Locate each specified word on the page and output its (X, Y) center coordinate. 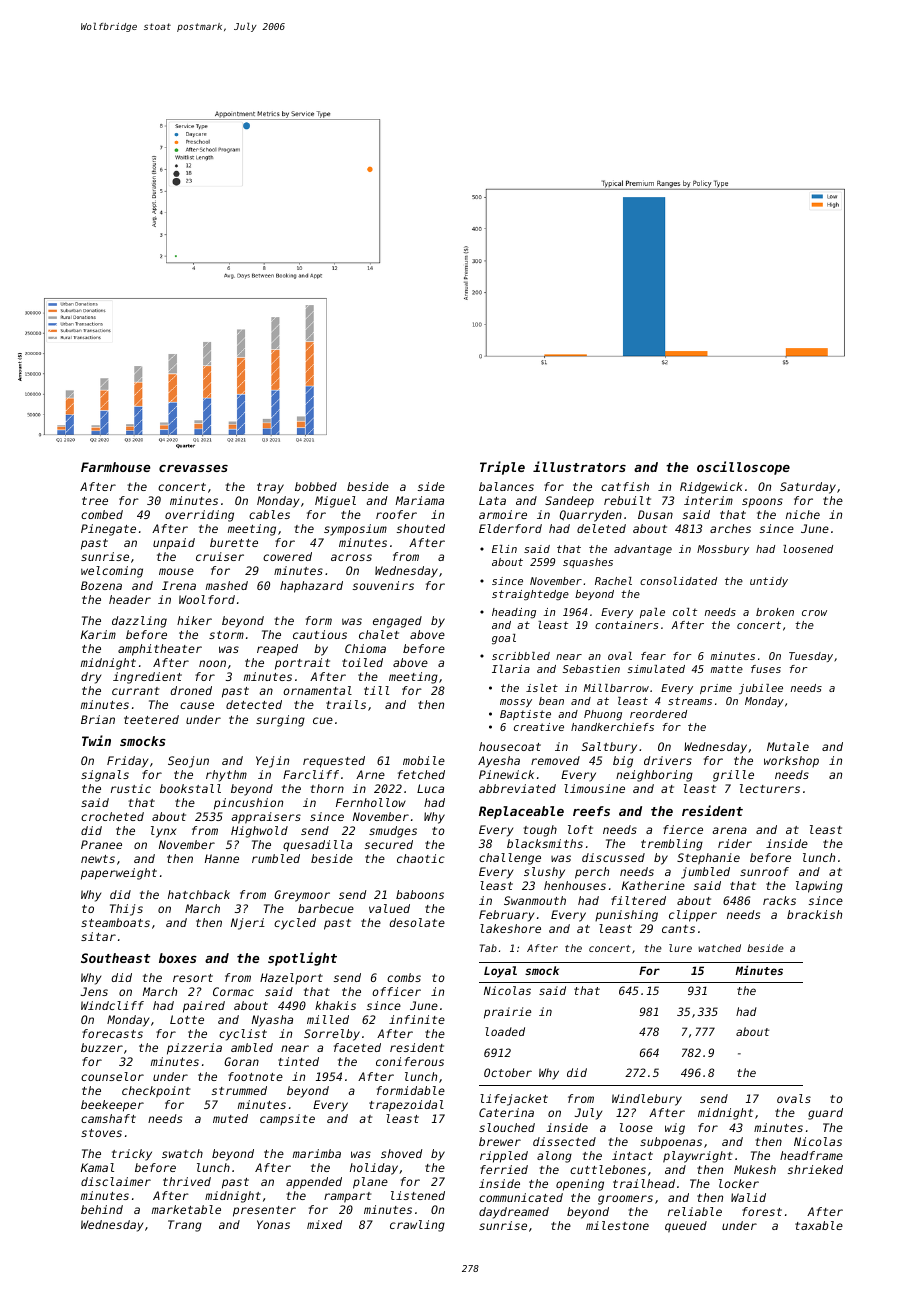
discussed (613, 857)
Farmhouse (116, 467)
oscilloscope (743, 468)
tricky (132, 1155)
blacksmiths (545, 843)
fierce (683, 829)
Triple (502, 468)
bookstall (190, 788)
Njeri (248, 924)
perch (592, 873)
